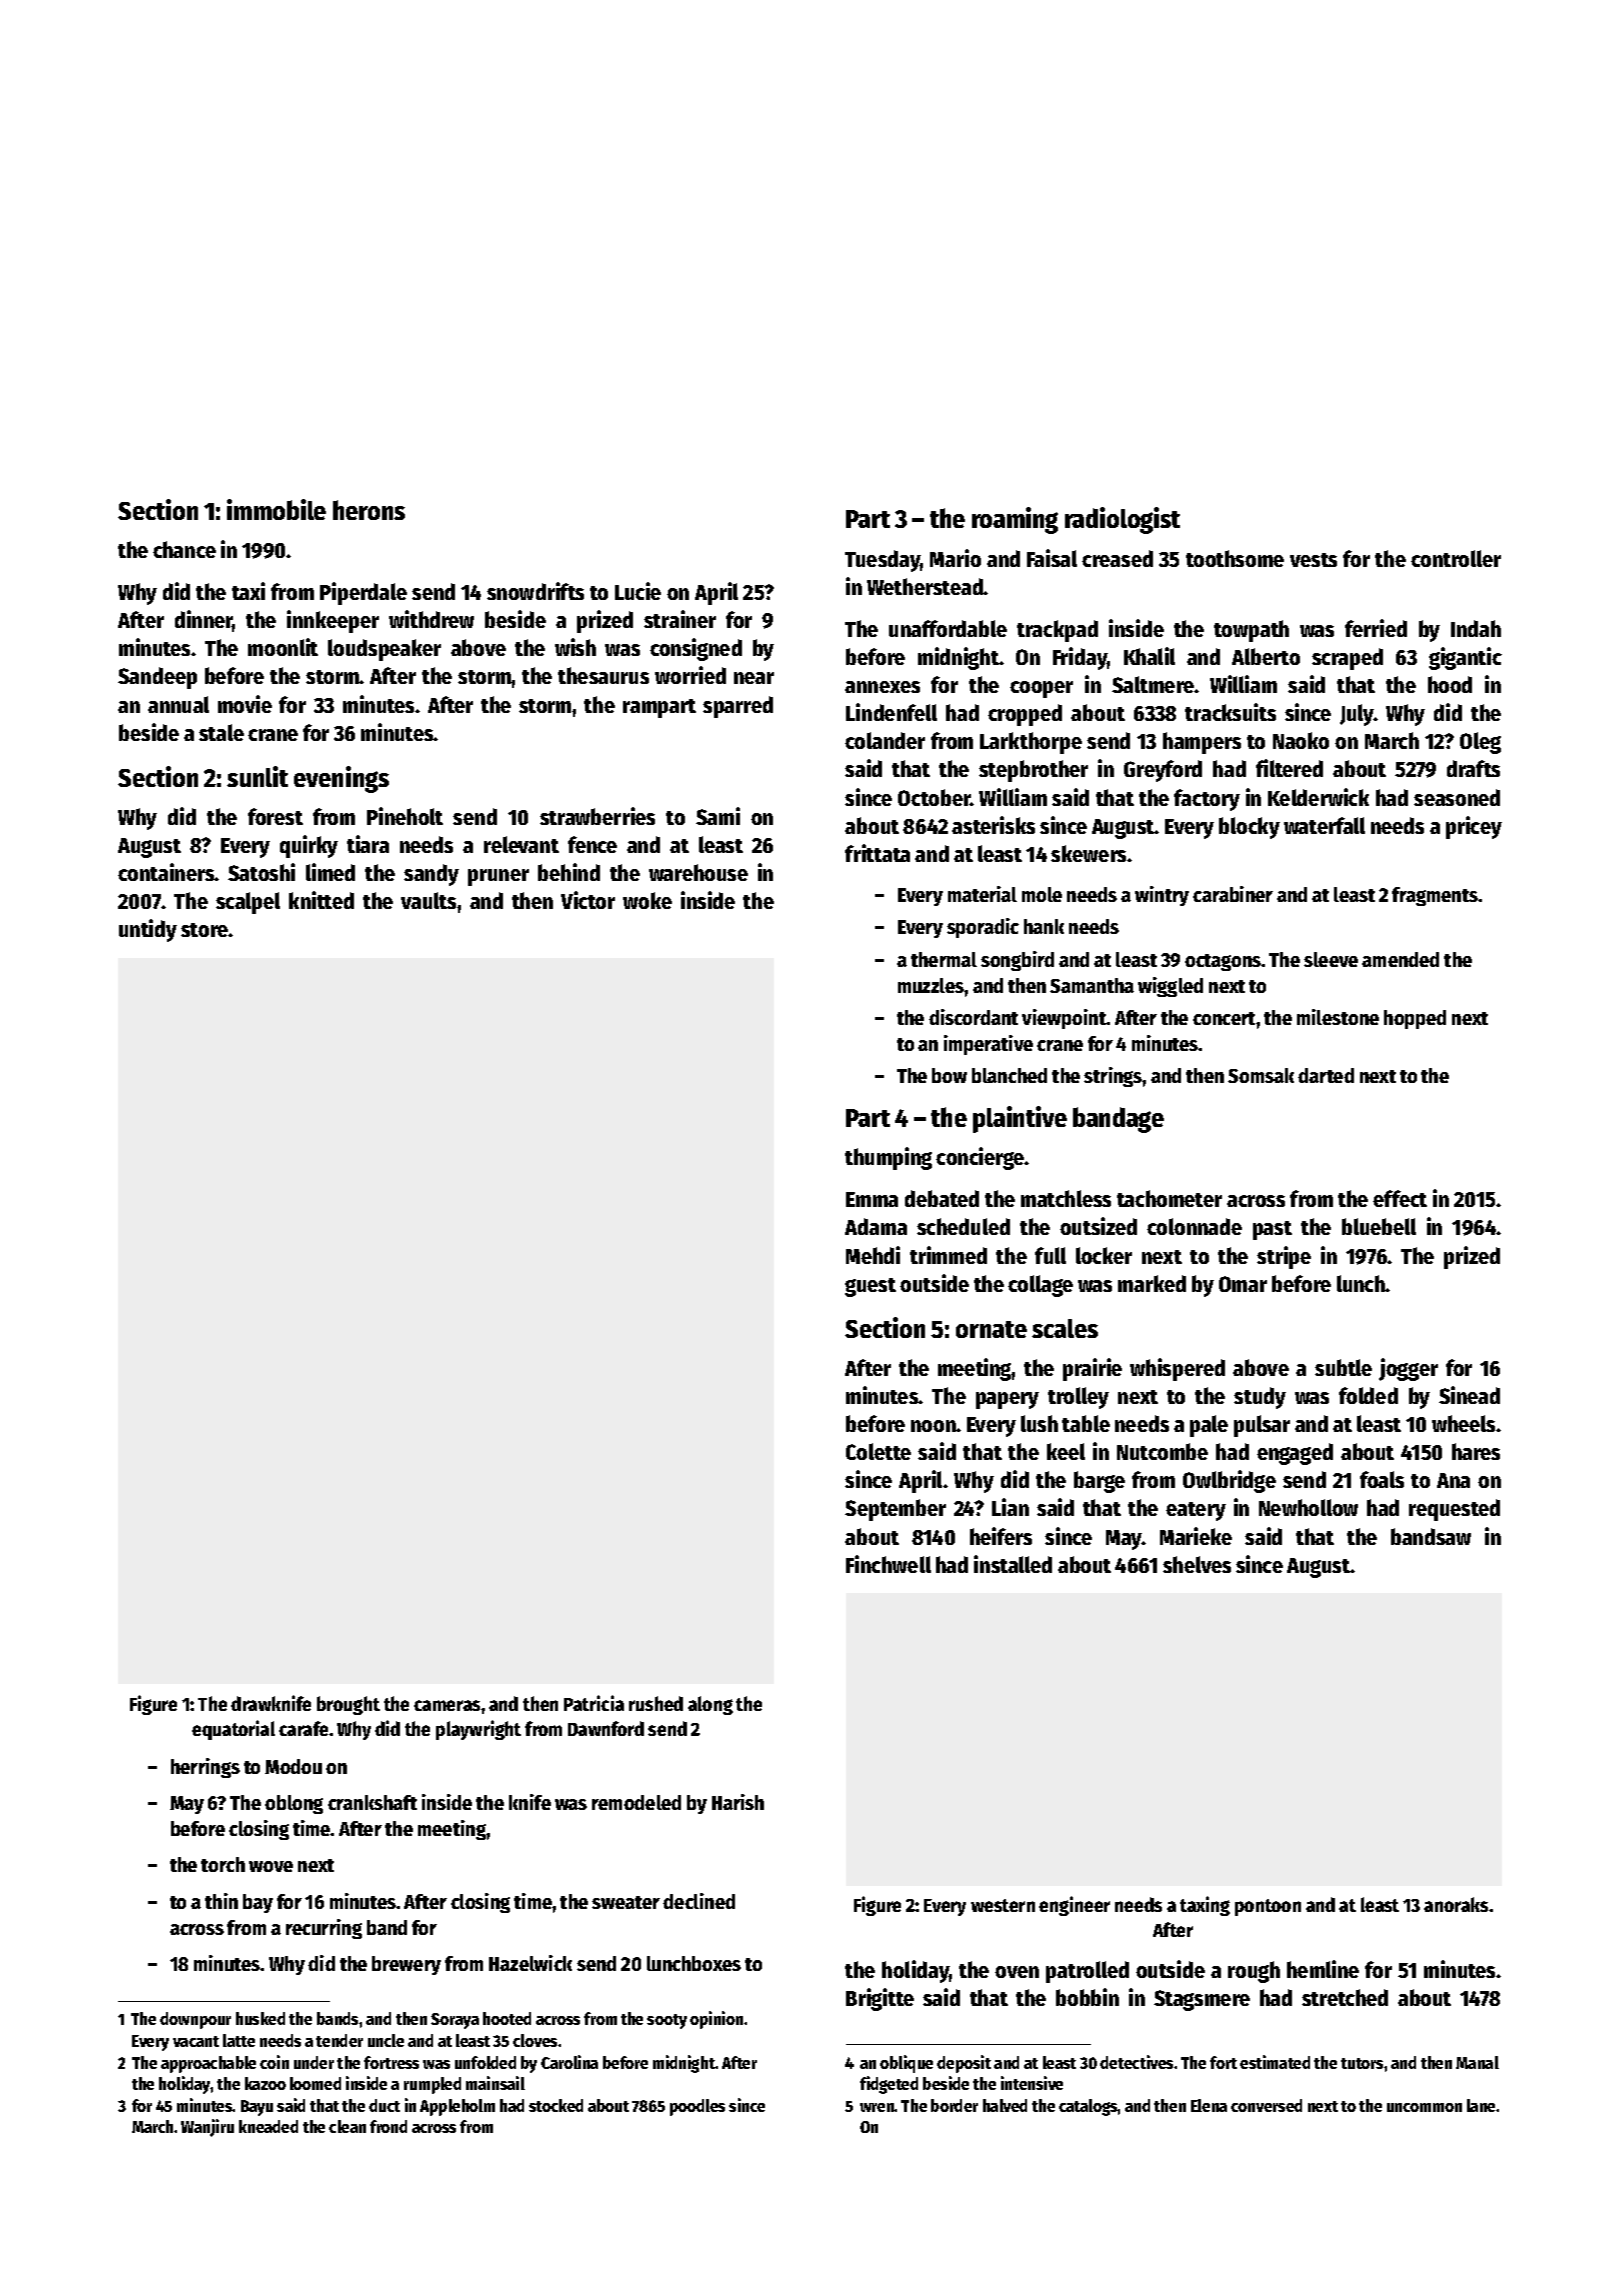 The image size is (1620, 2292). What do you see at coordinates (1456, 558) in the image?
I see `controller` at bounding box center [1456, 558].
